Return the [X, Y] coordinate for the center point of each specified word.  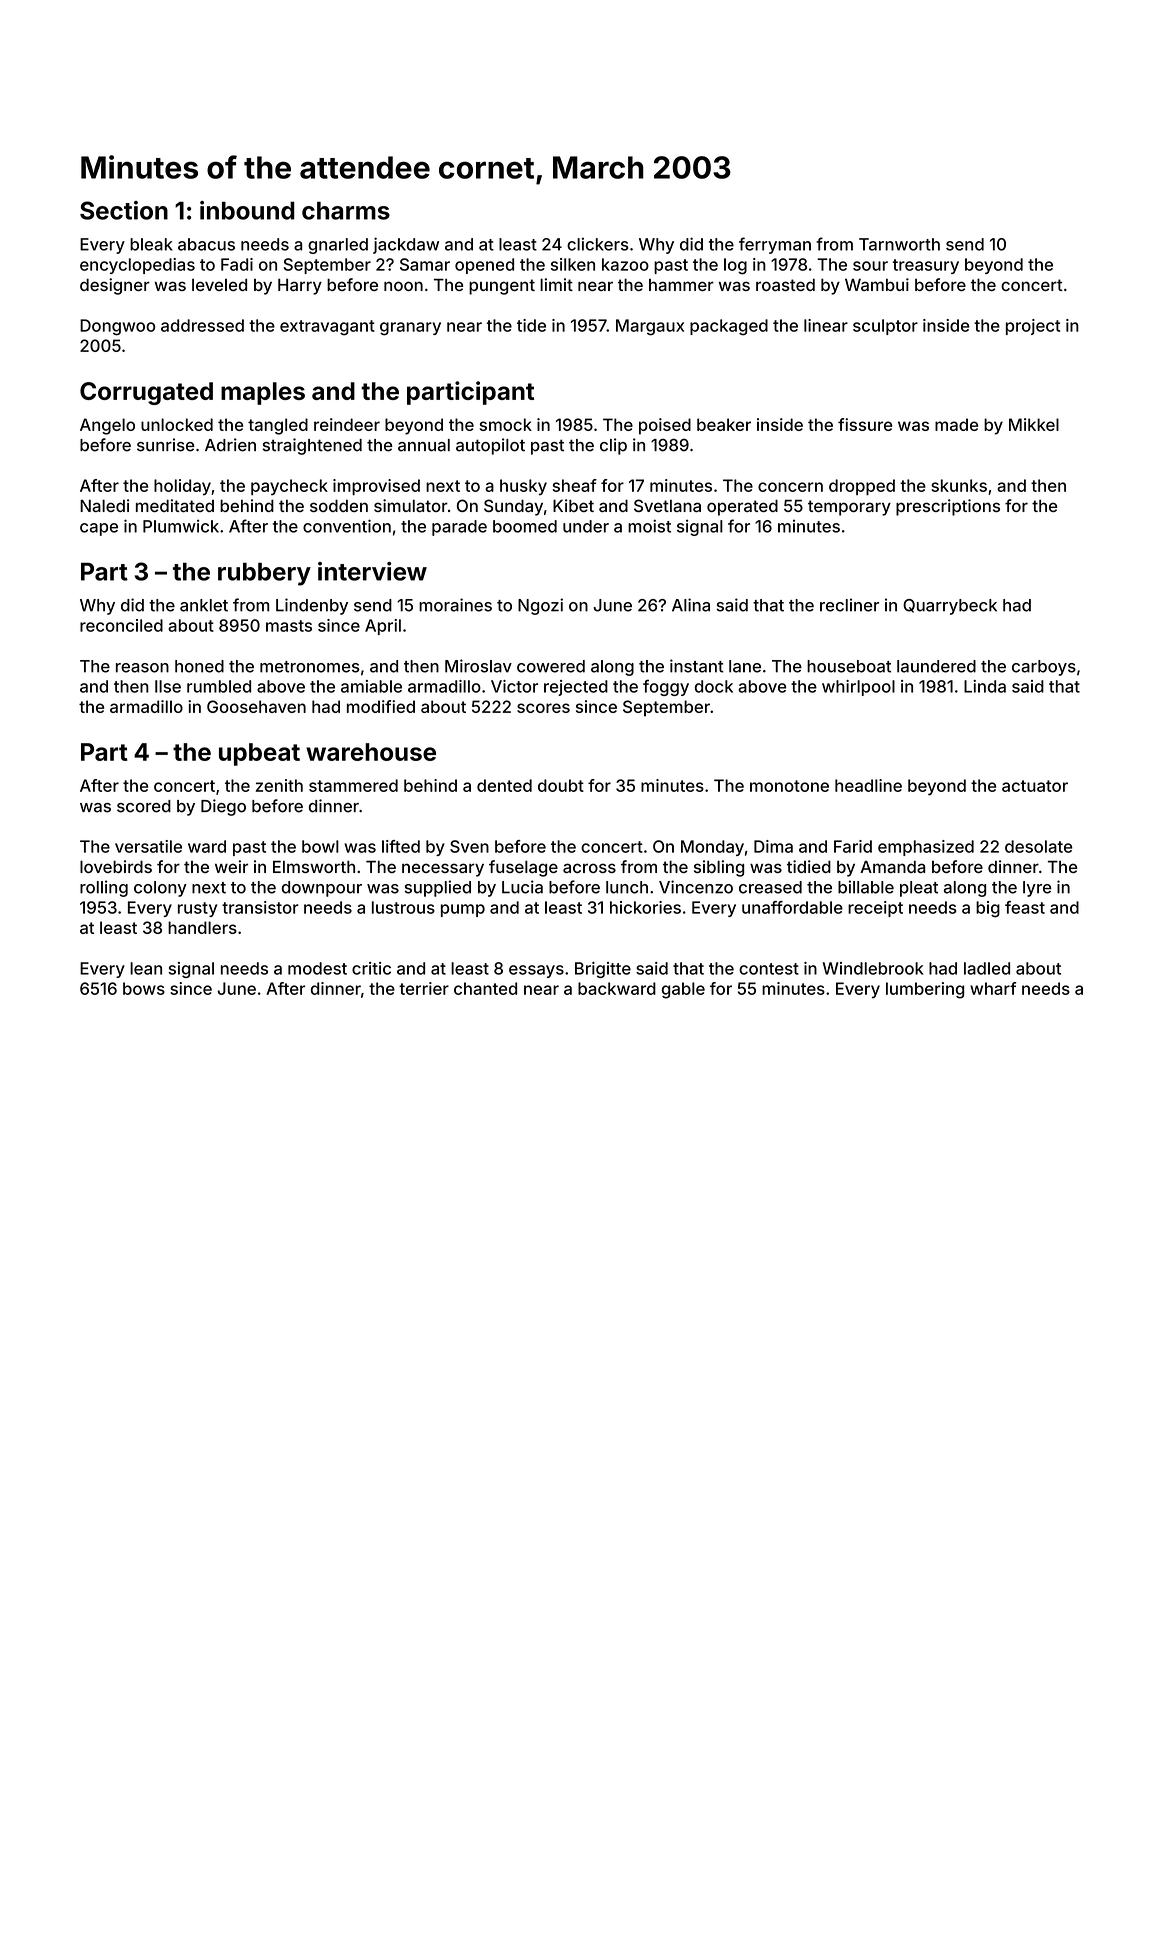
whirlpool [858, 688]
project [1033, 327]
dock [714, 686]
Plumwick [181, 526]
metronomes [310, 667]
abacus [206, 244]
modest [317, 968]
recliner [849, 605]
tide [531, 325]
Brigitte [603, 970]
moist [649, 526]
